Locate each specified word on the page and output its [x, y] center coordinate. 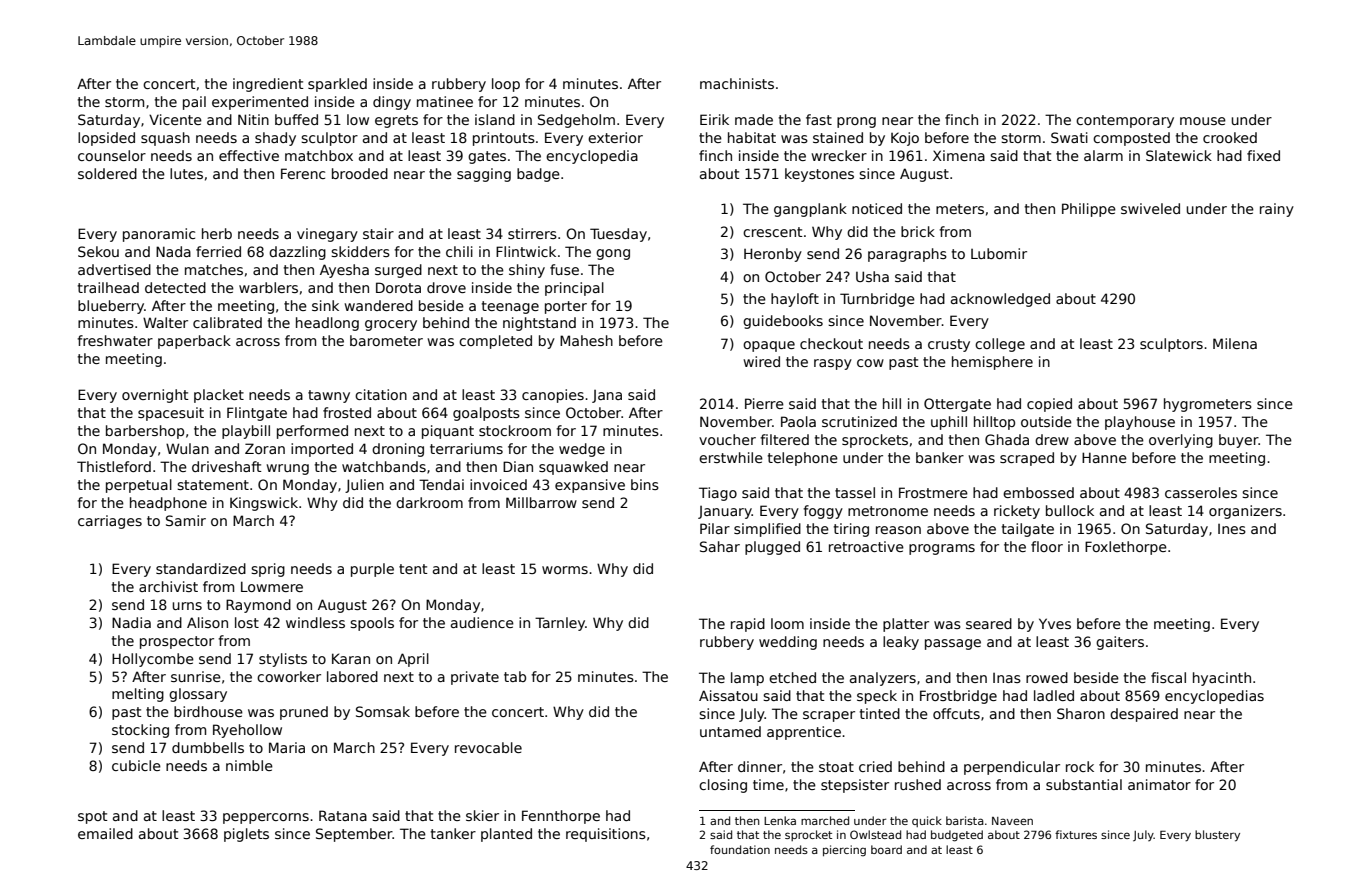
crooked [1230, 137]
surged [398, 271]
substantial [1084, 784]
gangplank [810, 210]
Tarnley [560, 624]
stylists [283, 660]
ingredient [268, 85]
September [354, 835]
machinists [737, 83]
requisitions [606, 835]
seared [989, 623]
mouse [1203, 121]
